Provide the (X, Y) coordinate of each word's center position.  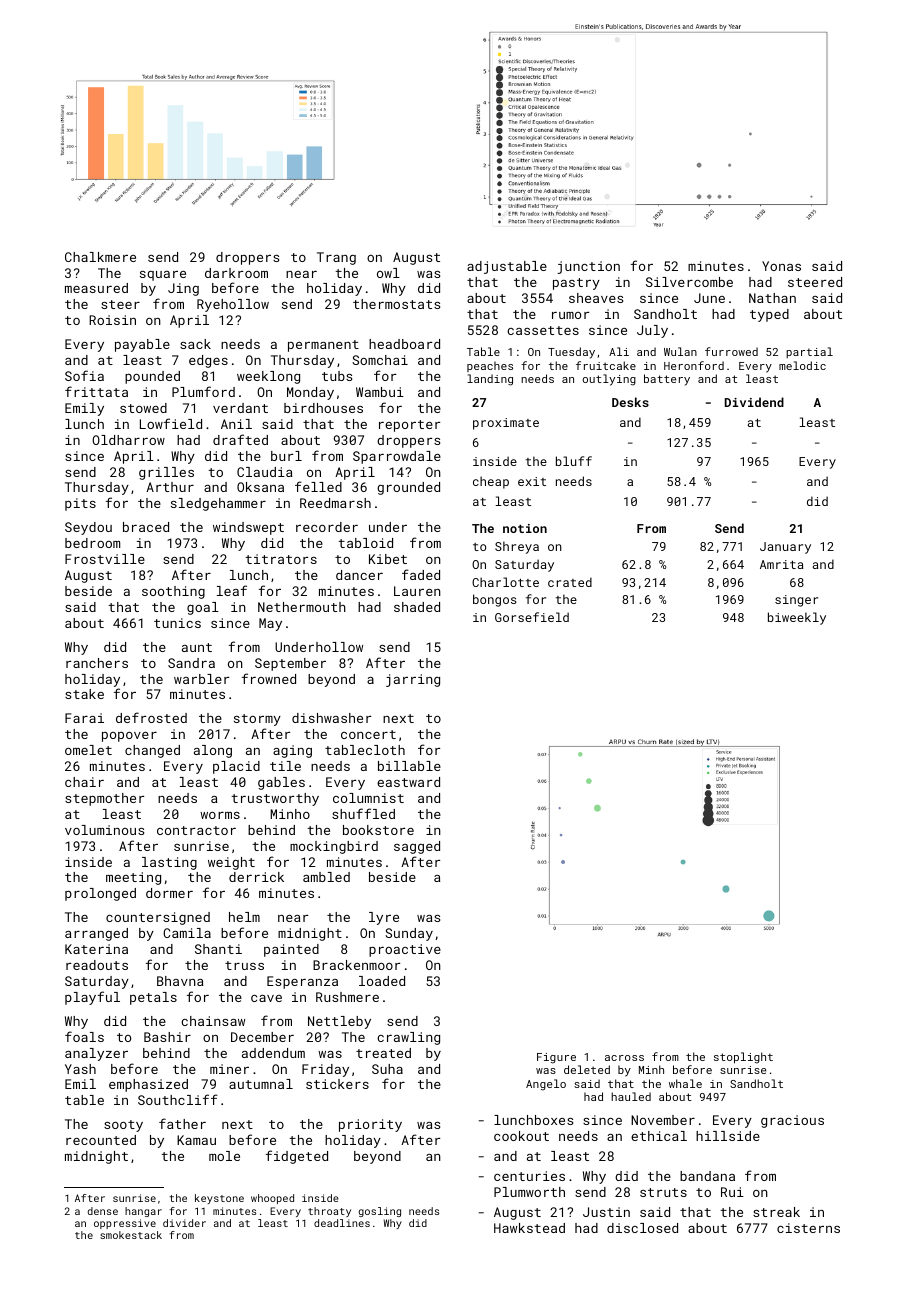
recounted (101, 1140)
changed (152, 751)
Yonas (781, 266)
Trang (336, 258)
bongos (495, 600)
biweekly (797, 618)
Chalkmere (100, 257)
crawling (408, 1038)
